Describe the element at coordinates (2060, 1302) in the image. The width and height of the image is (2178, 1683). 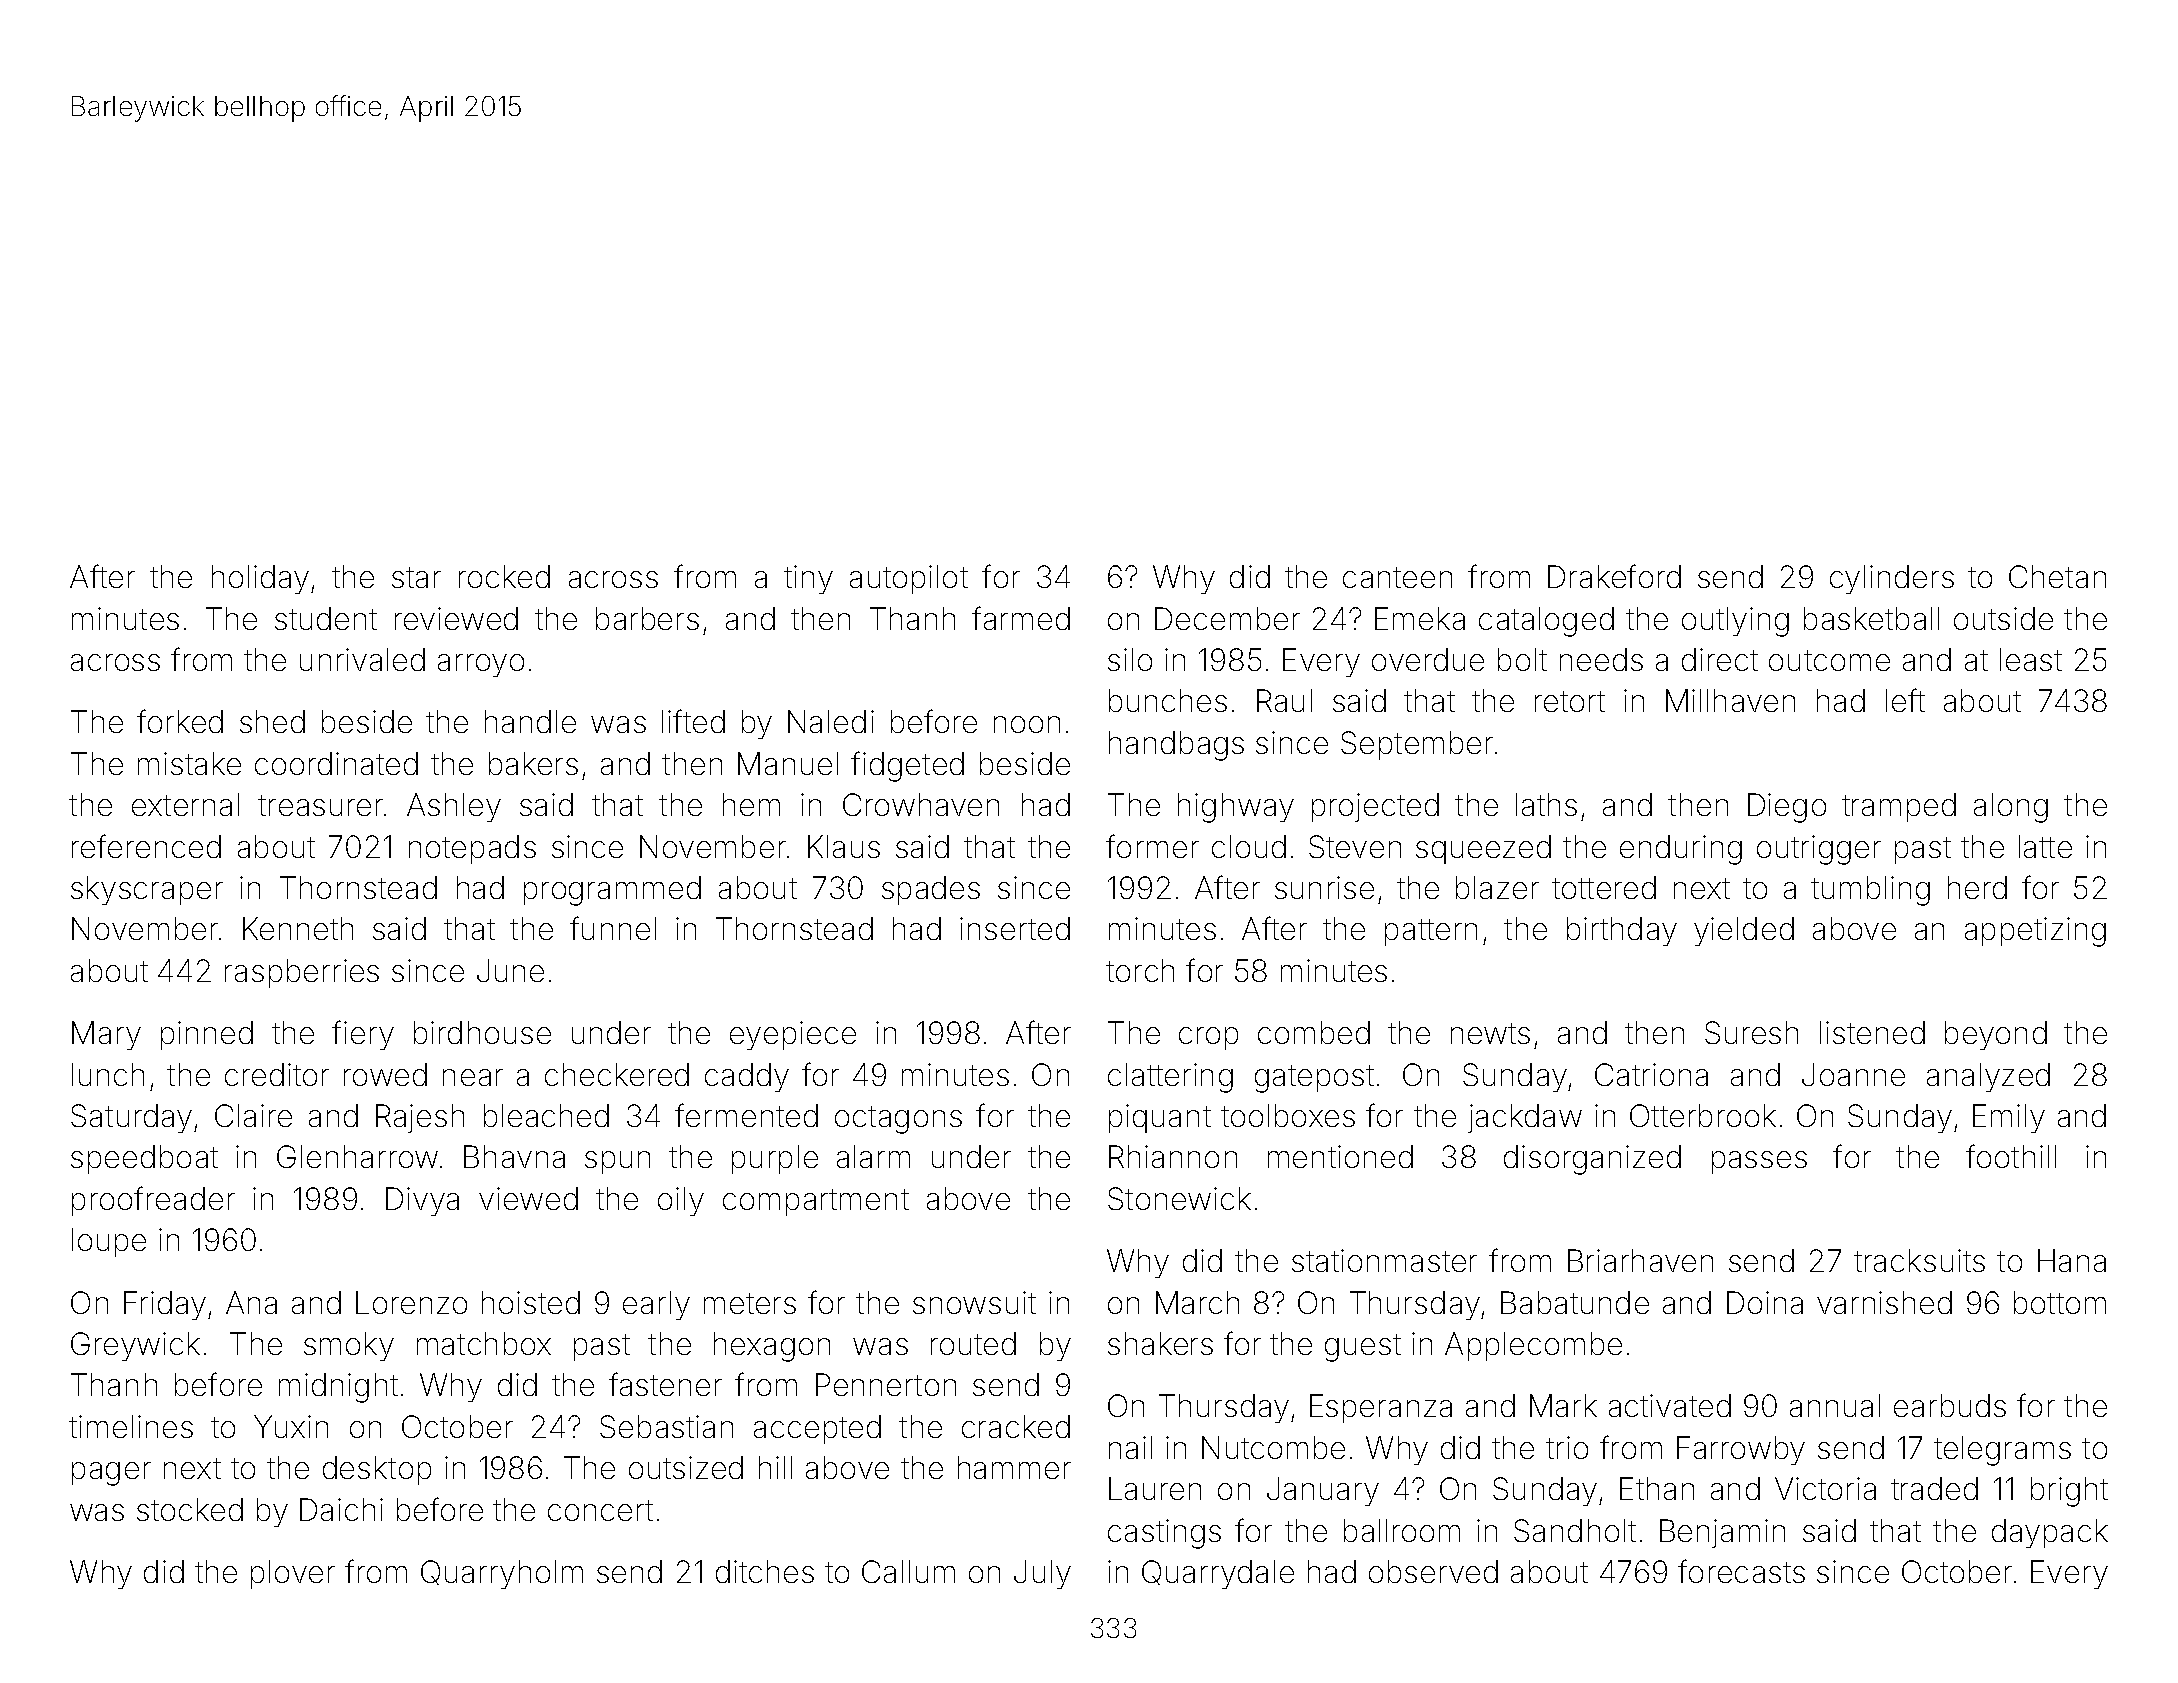
I see `bottom` at that location.
